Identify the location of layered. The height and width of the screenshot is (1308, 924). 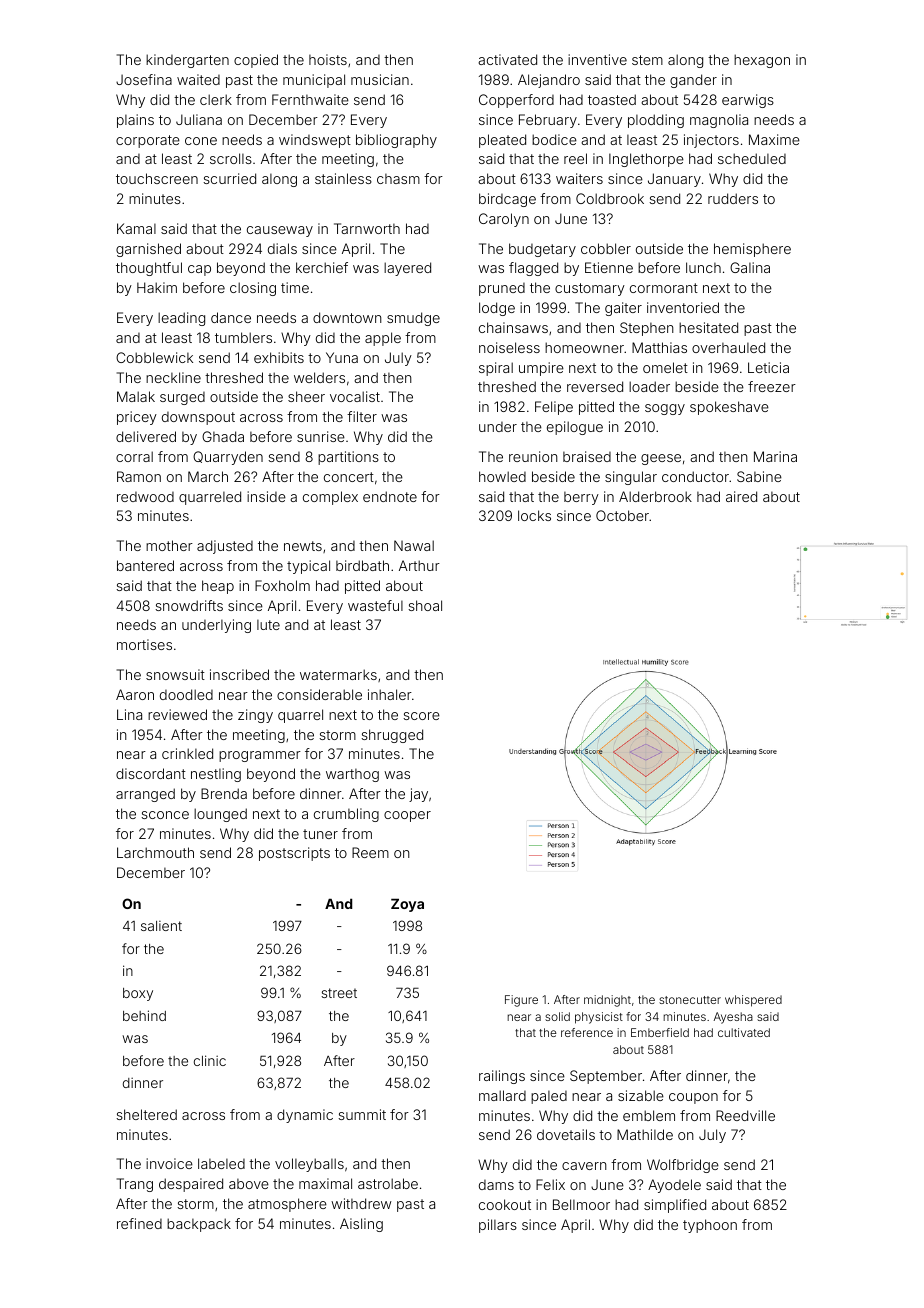
(407, 269).
